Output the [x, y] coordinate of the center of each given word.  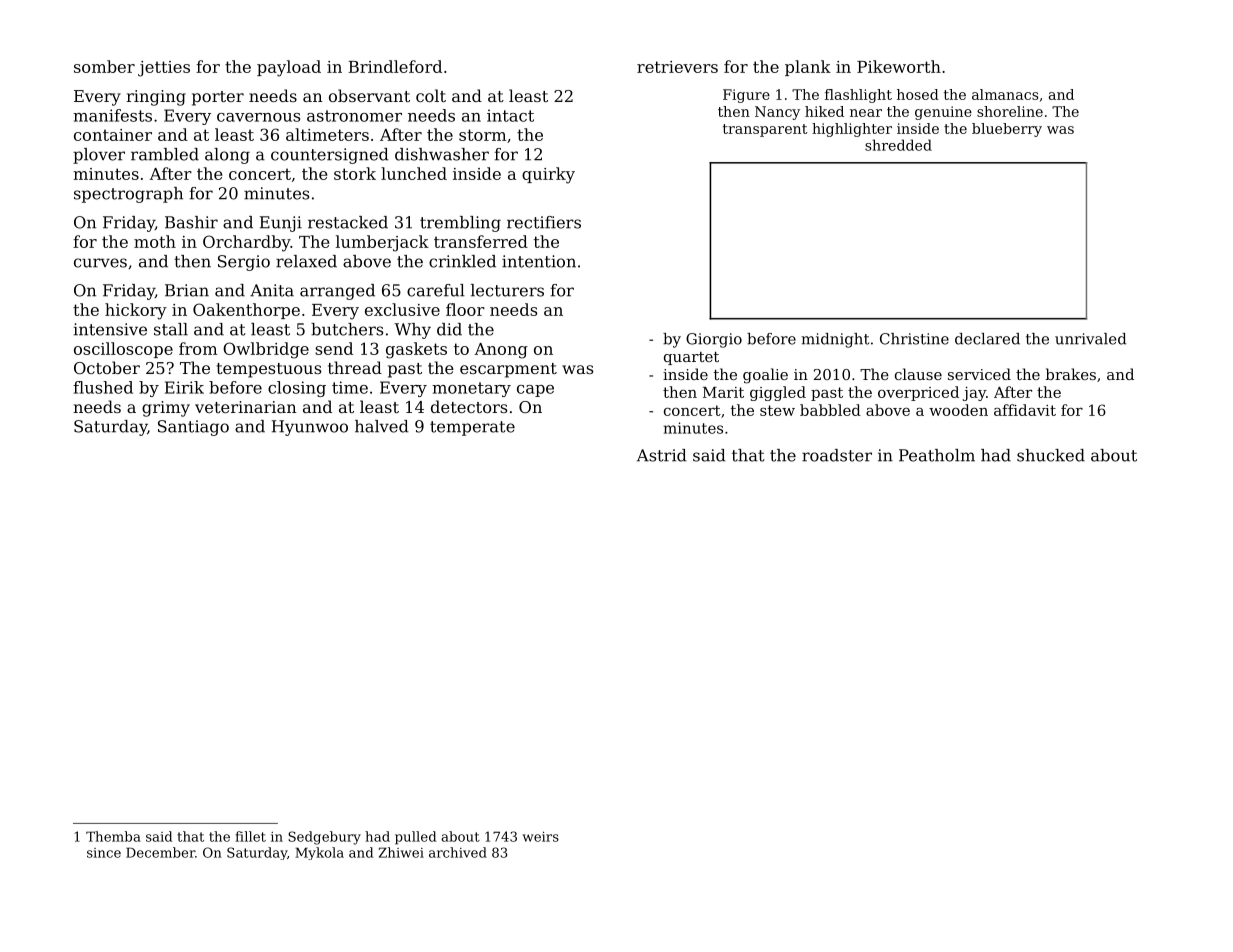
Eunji [281, 224]
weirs [541, 837]
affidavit [1025, 410]
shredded [898, 145]
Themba [113, 836]
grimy [166, 409]
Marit [723, 392]
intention [539, 261]
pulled [415, 838]
